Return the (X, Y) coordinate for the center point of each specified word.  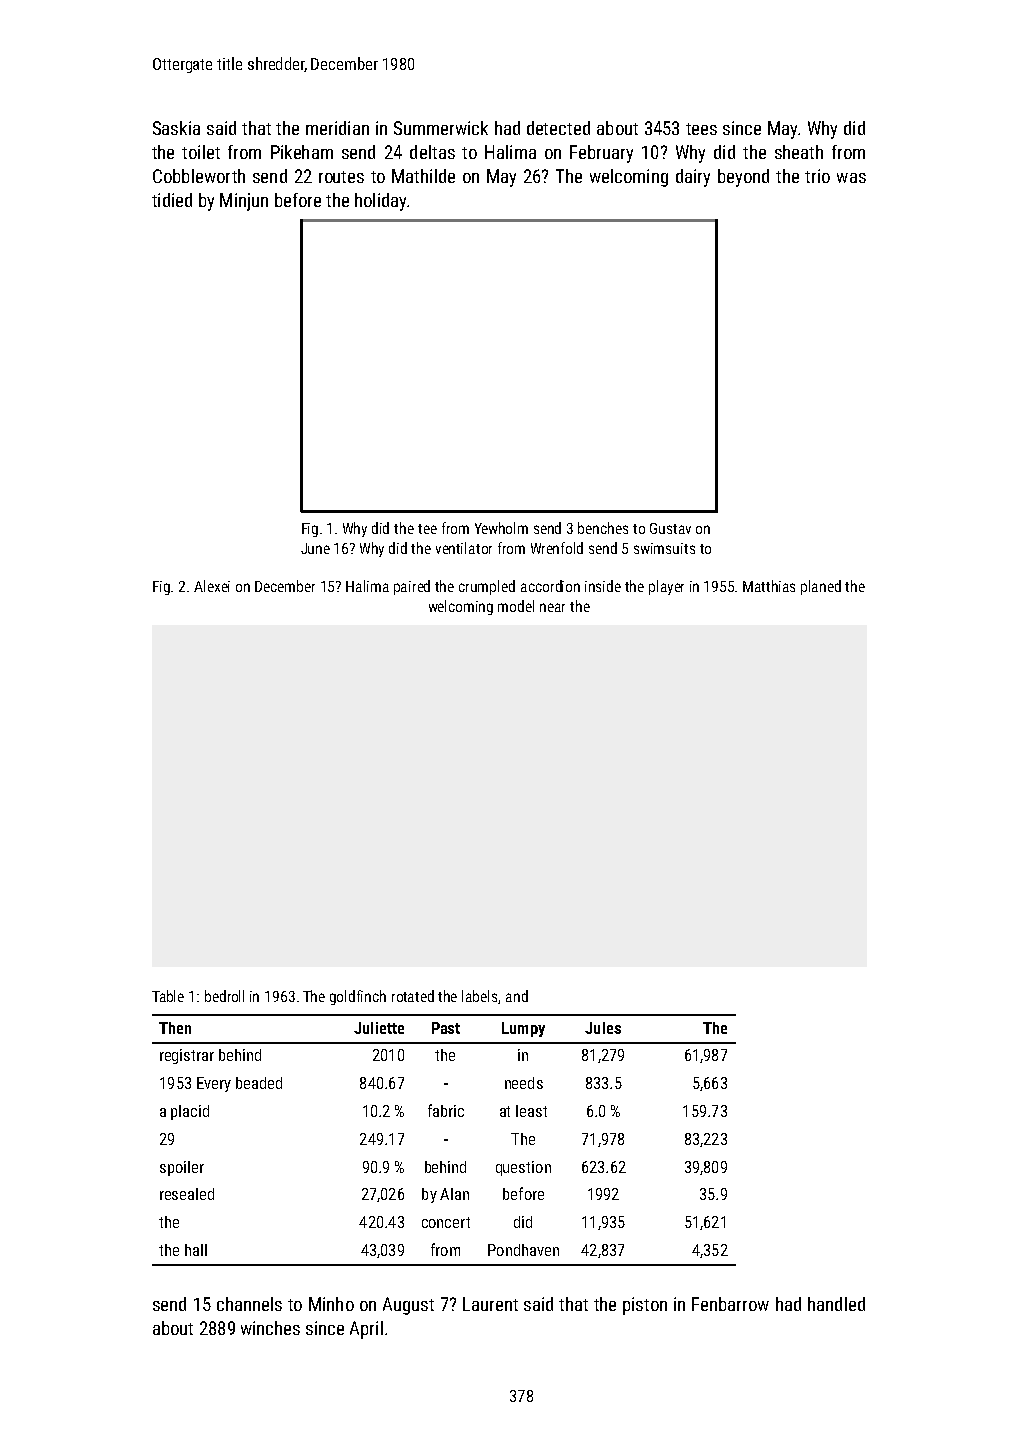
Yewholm (501, 528)
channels (249, 1304)
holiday (380, 202)
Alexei (212, 586)
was (851, 178)
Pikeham (302, 152)
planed (821, 587)
